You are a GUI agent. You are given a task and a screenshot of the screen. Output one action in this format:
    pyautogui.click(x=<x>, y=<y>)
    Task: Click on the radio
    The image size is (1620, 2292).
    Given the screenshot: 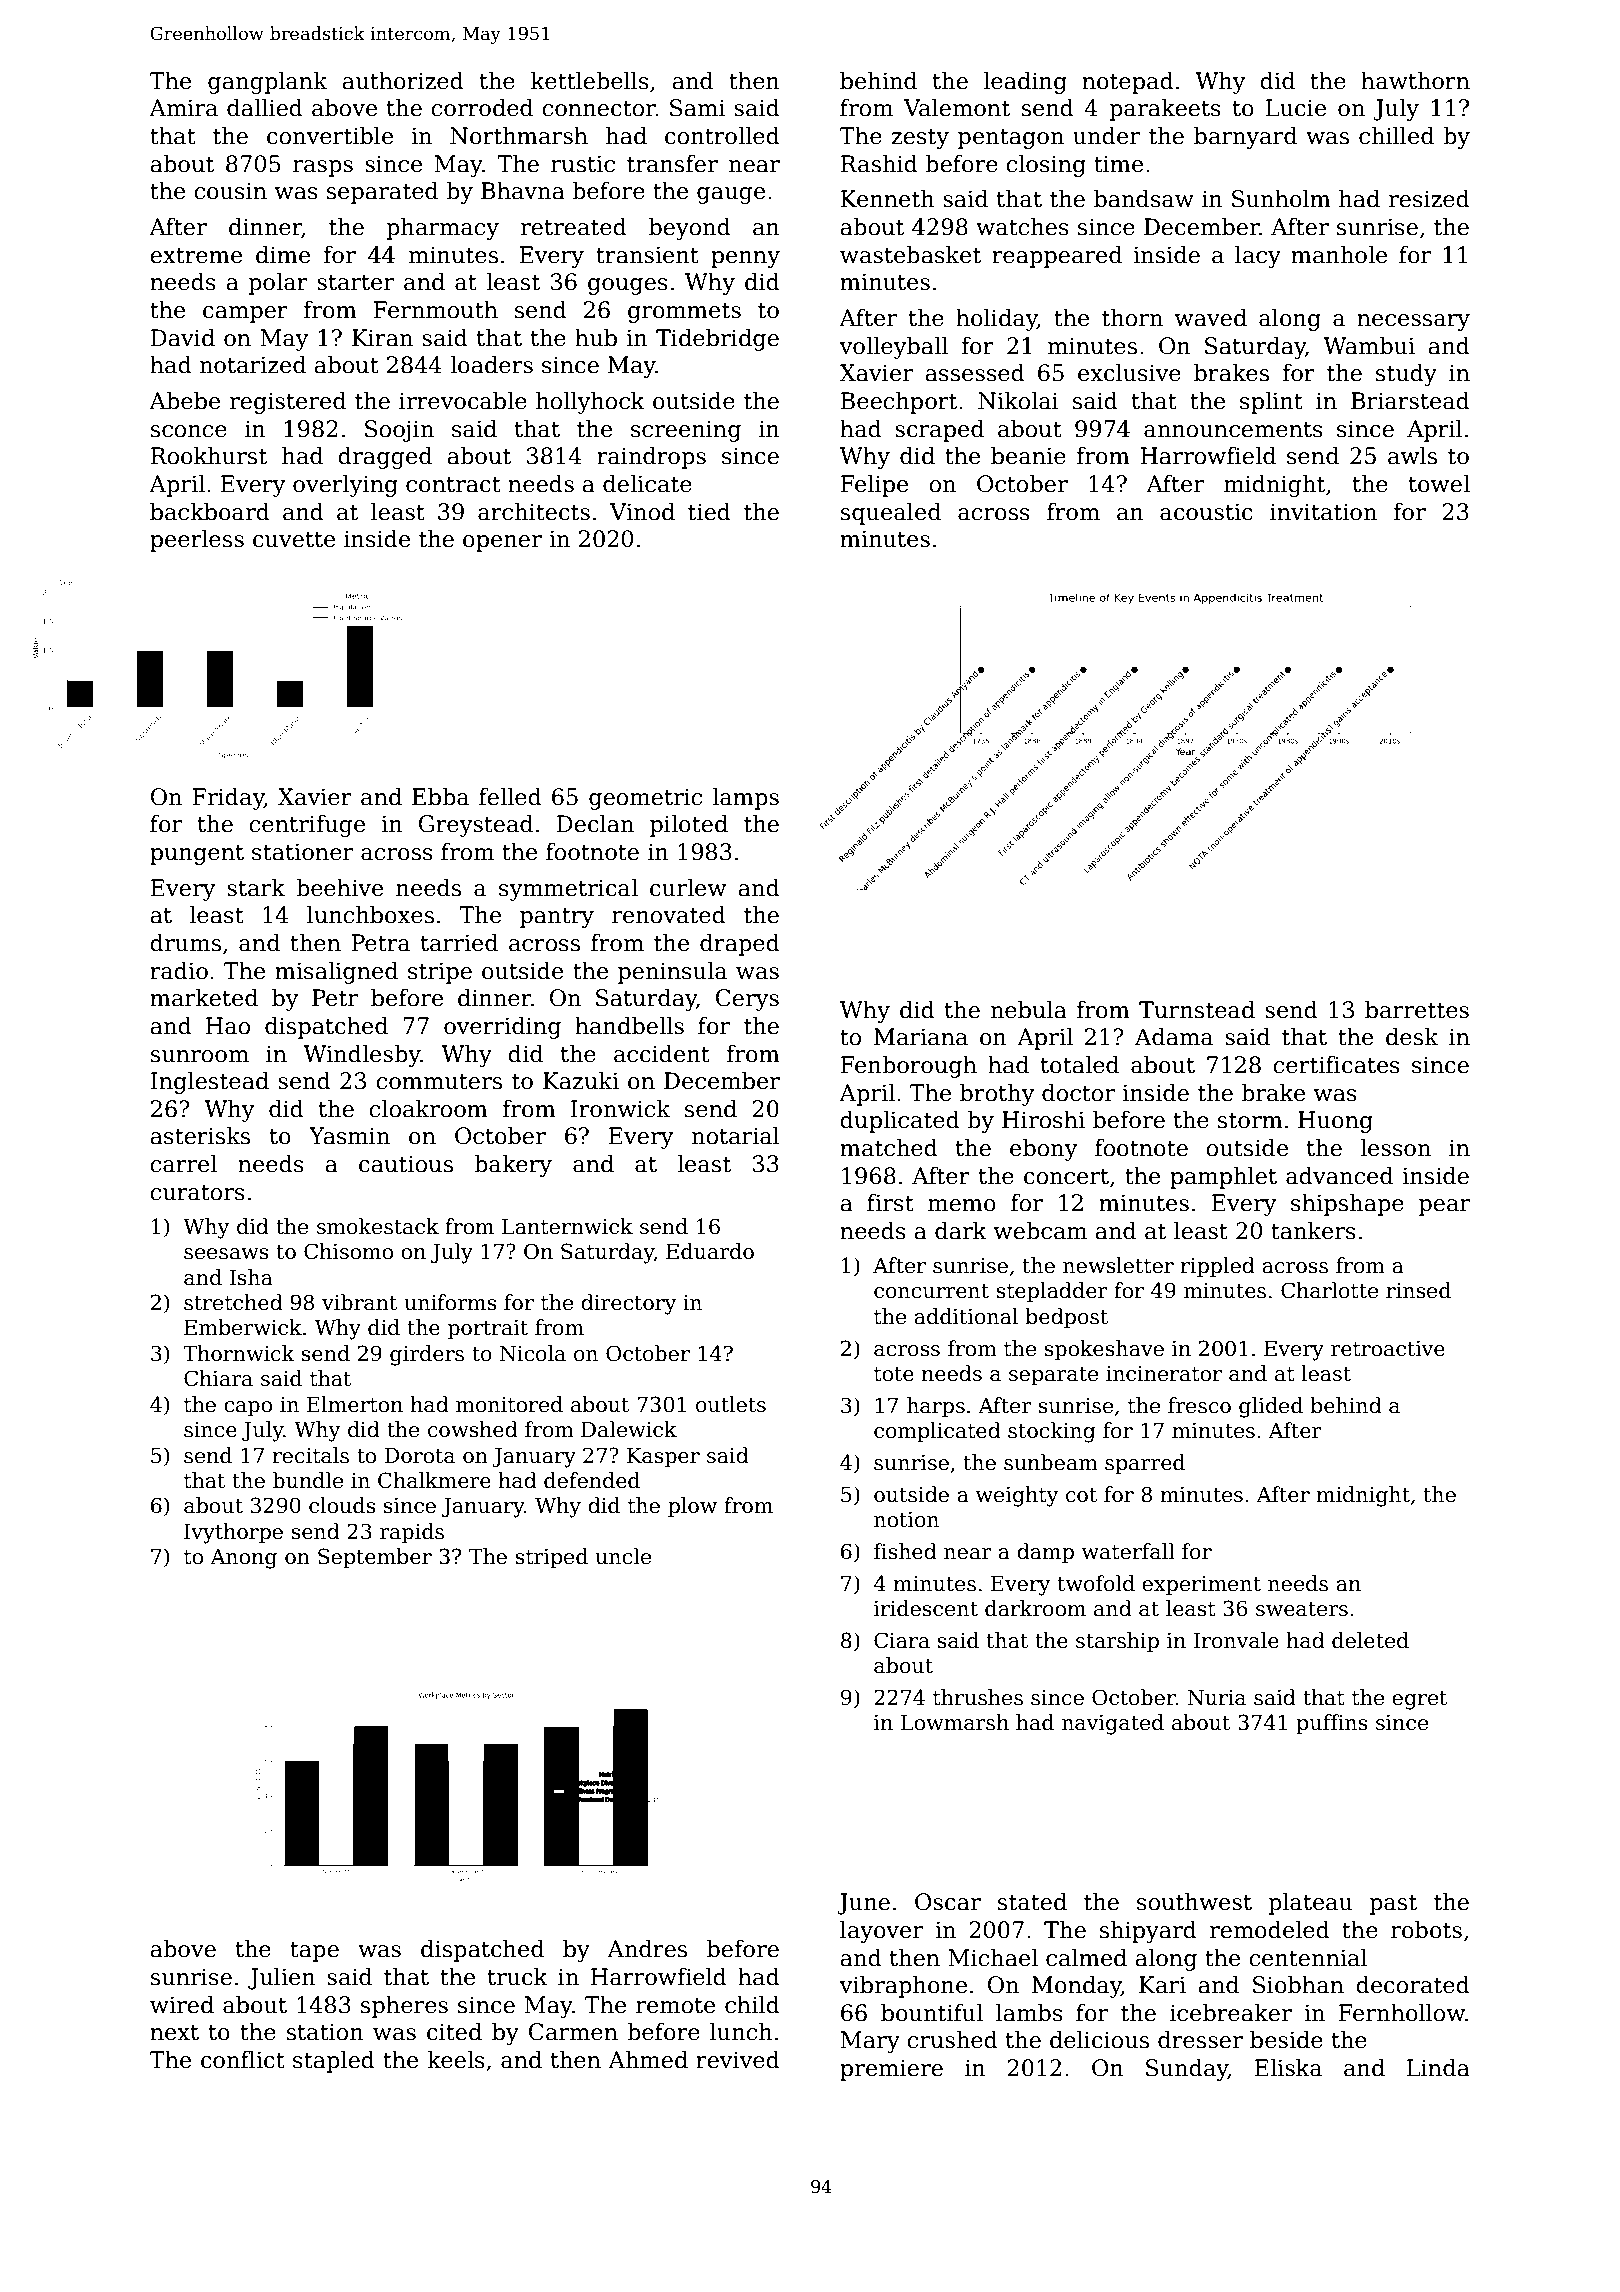 What is the action you would take?
    pyautogui.click(x=179, y=971)
